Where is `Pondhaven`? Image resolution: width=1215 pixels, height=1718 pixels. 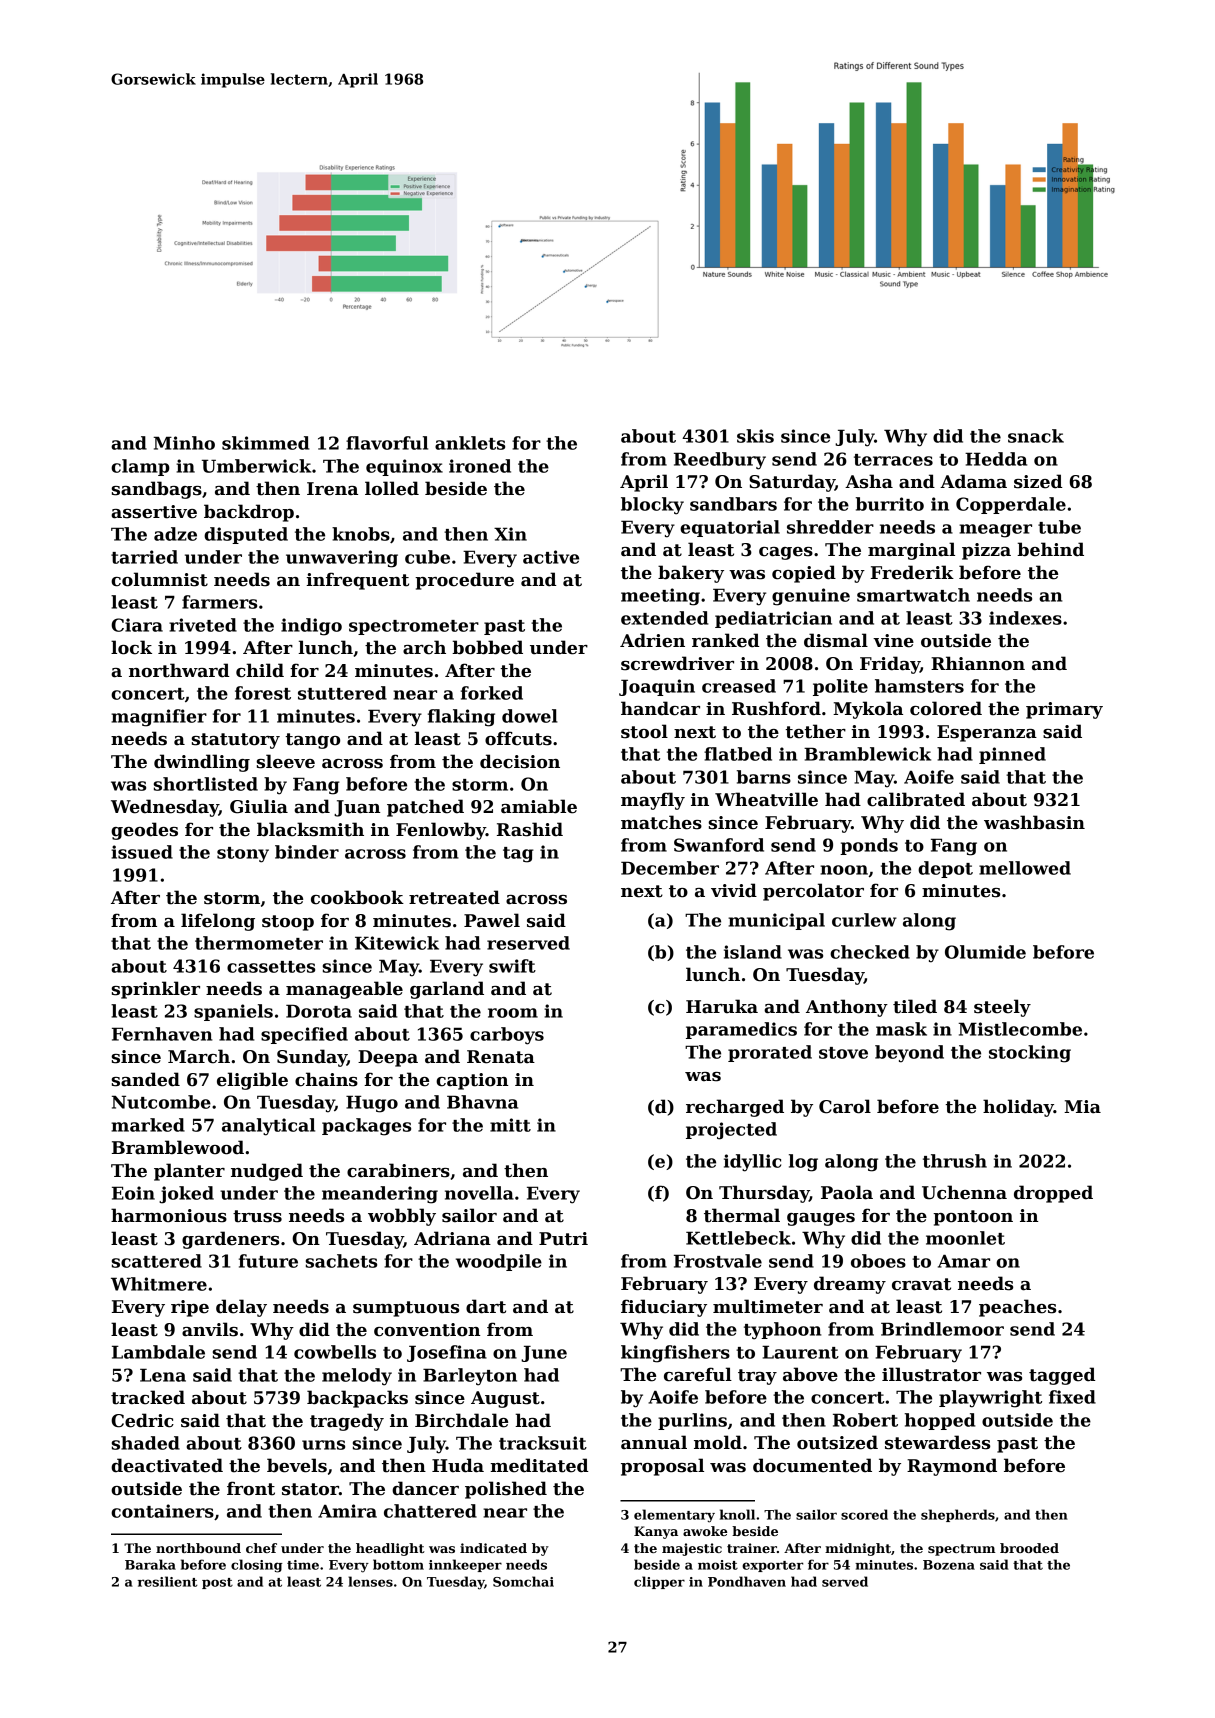
Pondhaven is located at coordinates (747, 1581).
